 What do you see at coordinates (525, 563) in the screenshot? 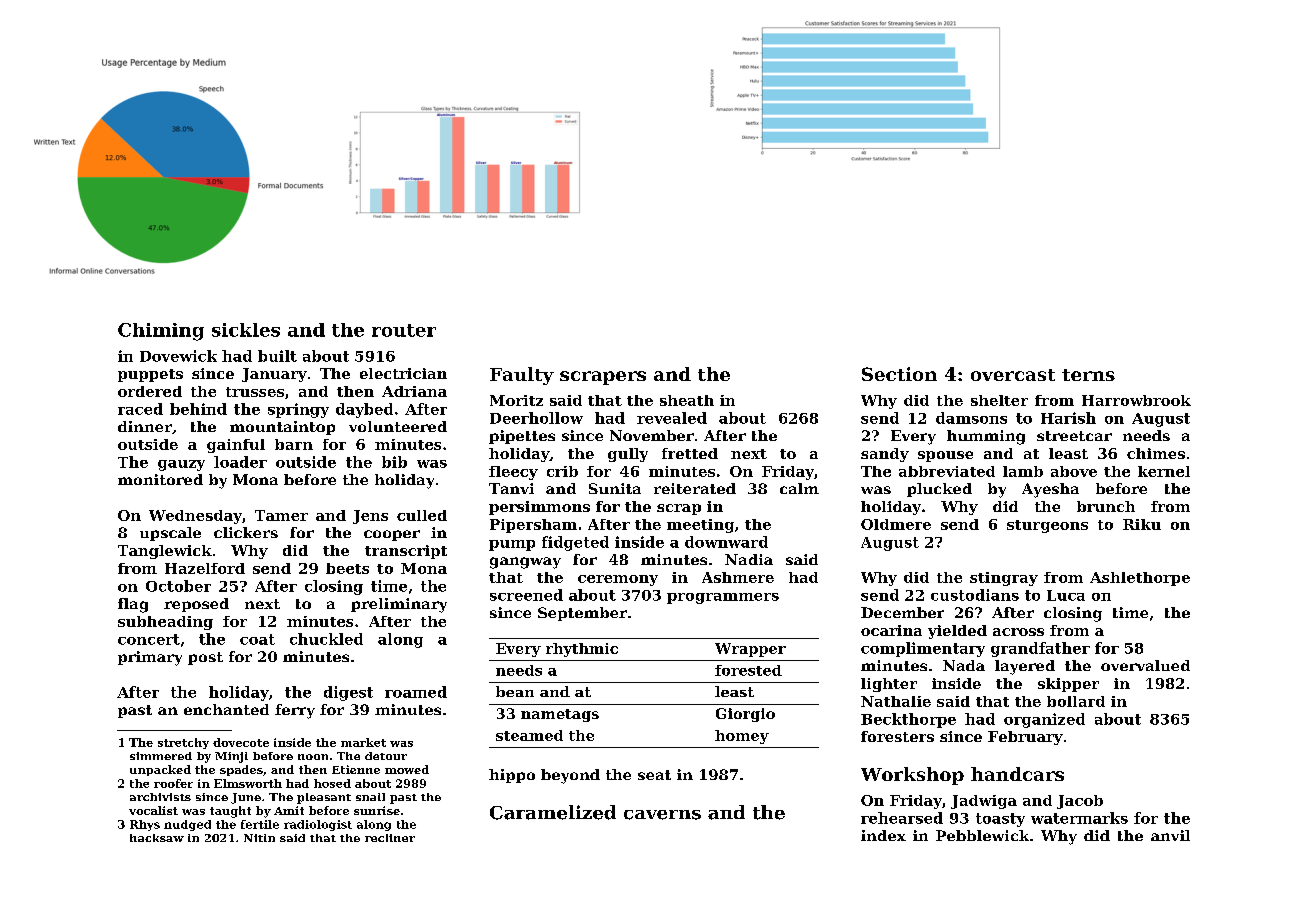
I see `gangway` at bounding box center [525, 563].
